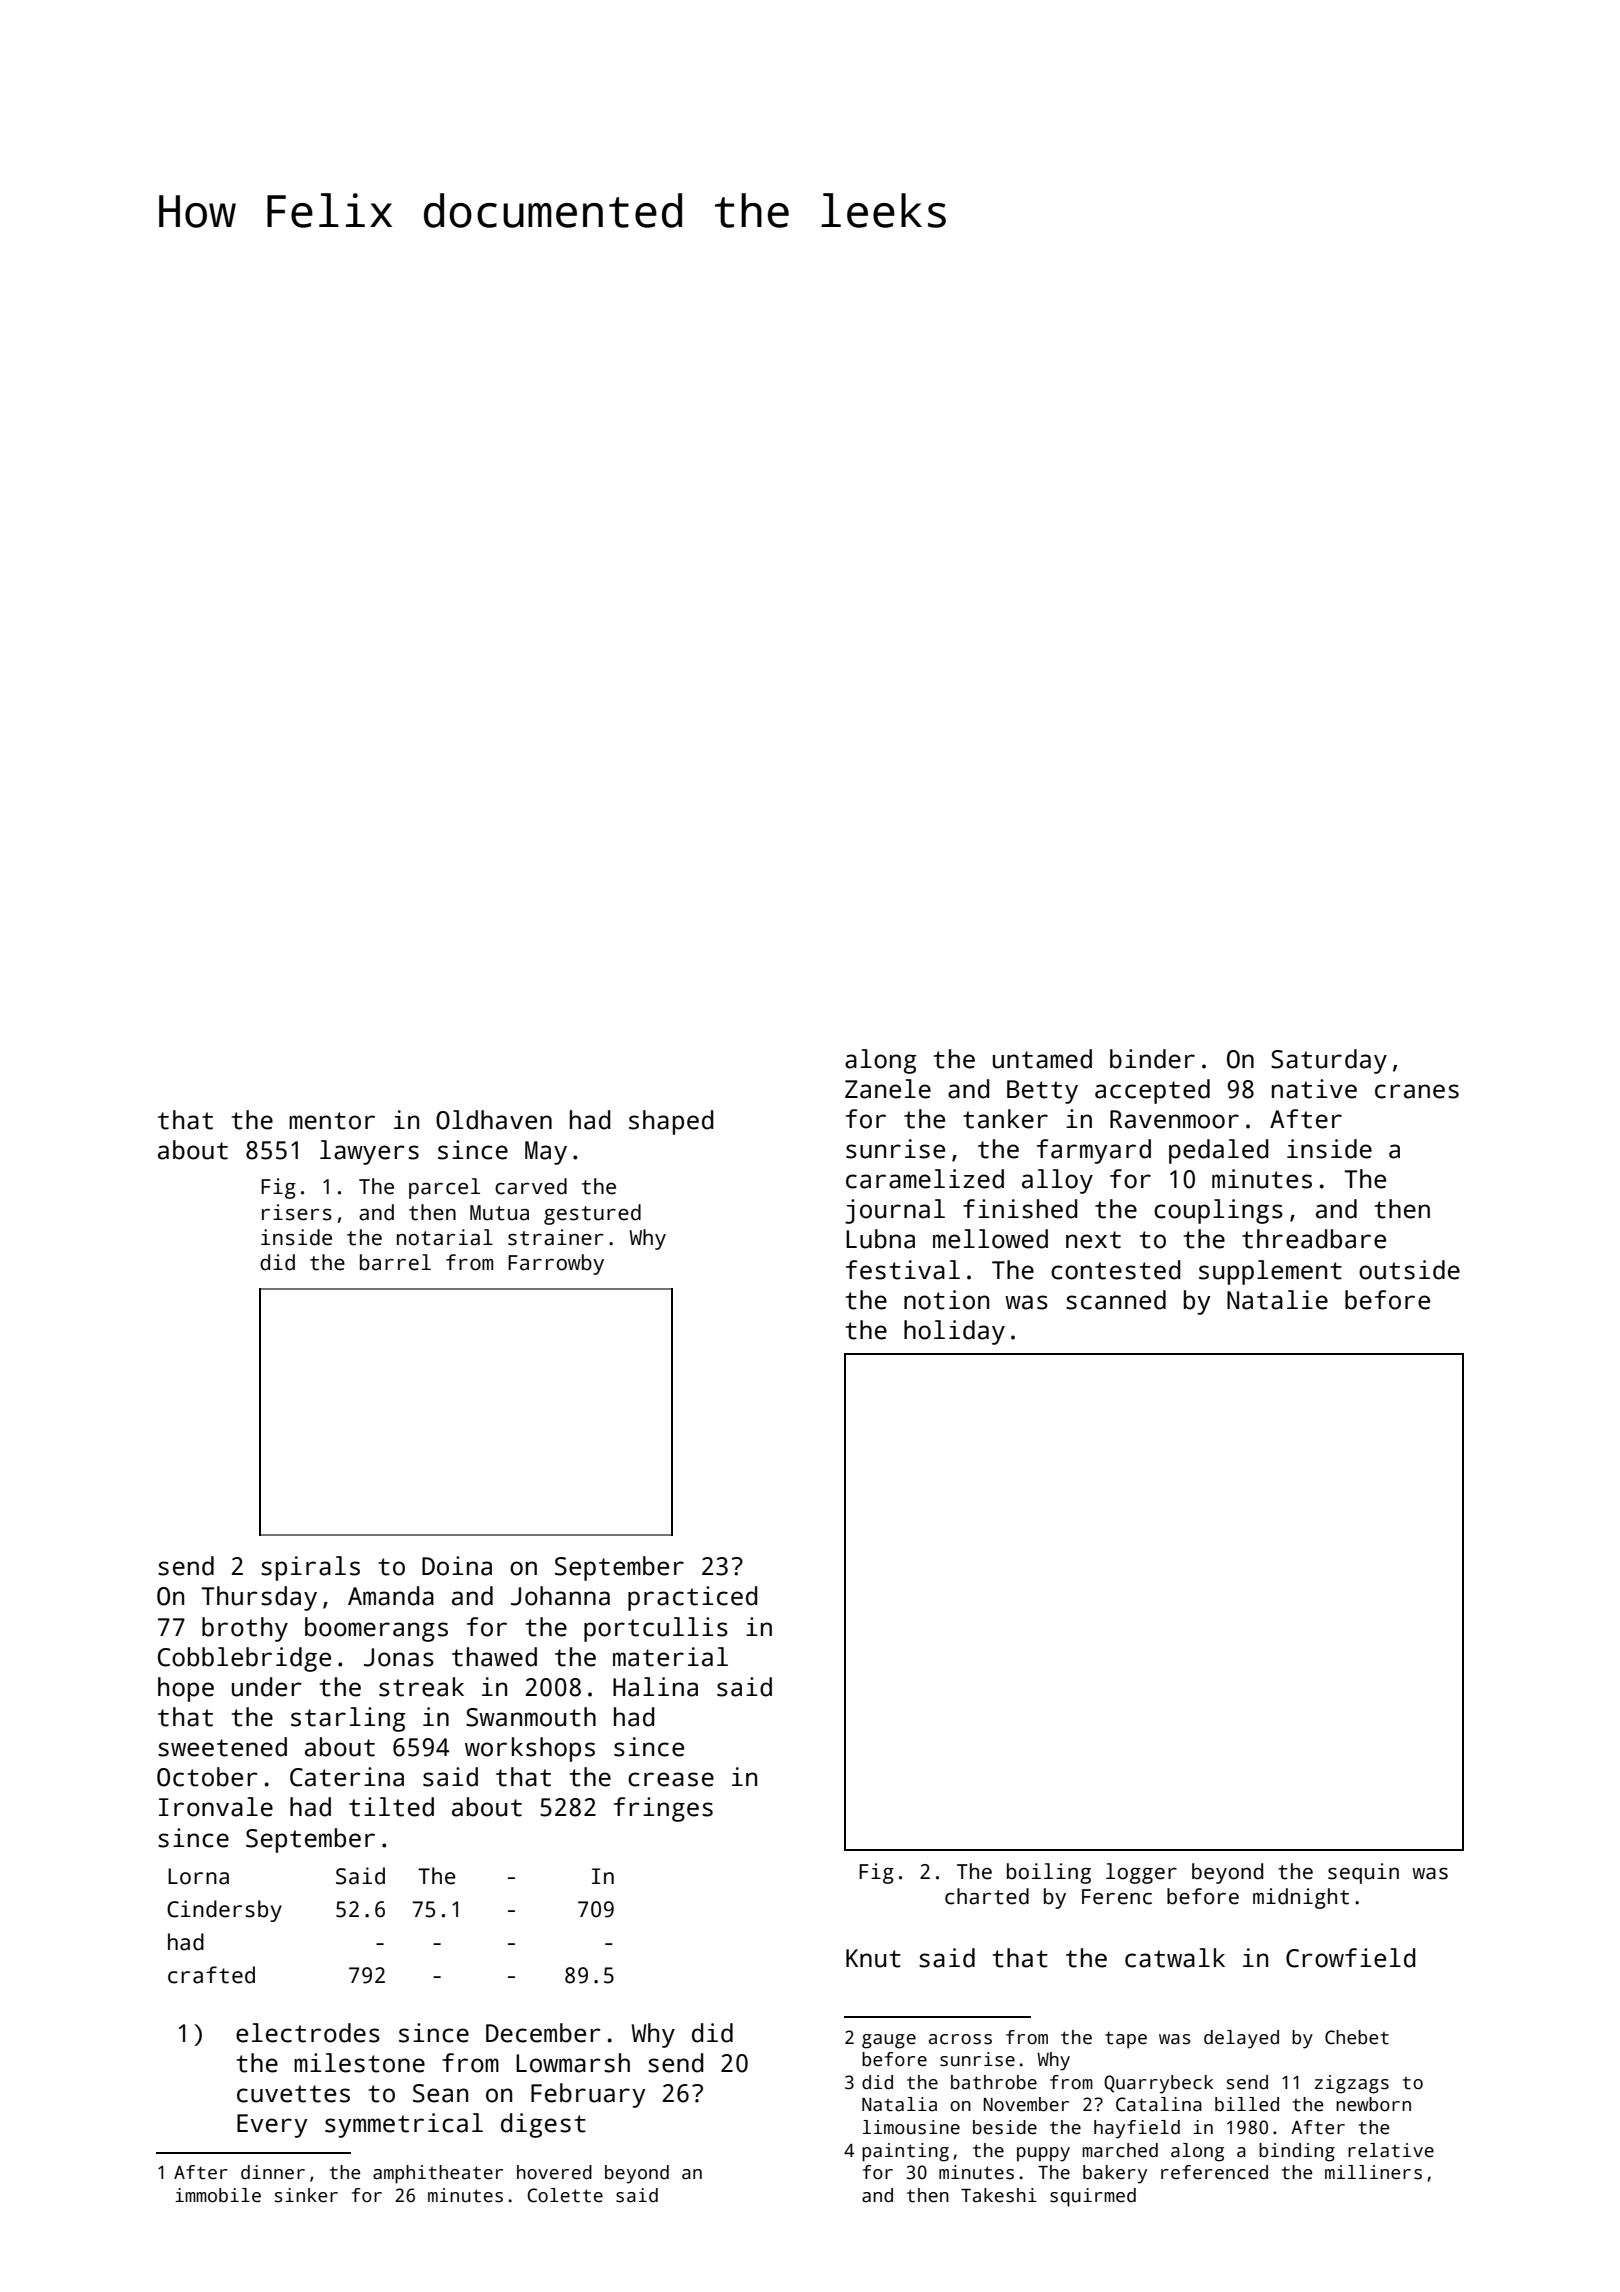 The width and height of the image is (1620, 2292). I want to click on risers, so click(297, 1212).
